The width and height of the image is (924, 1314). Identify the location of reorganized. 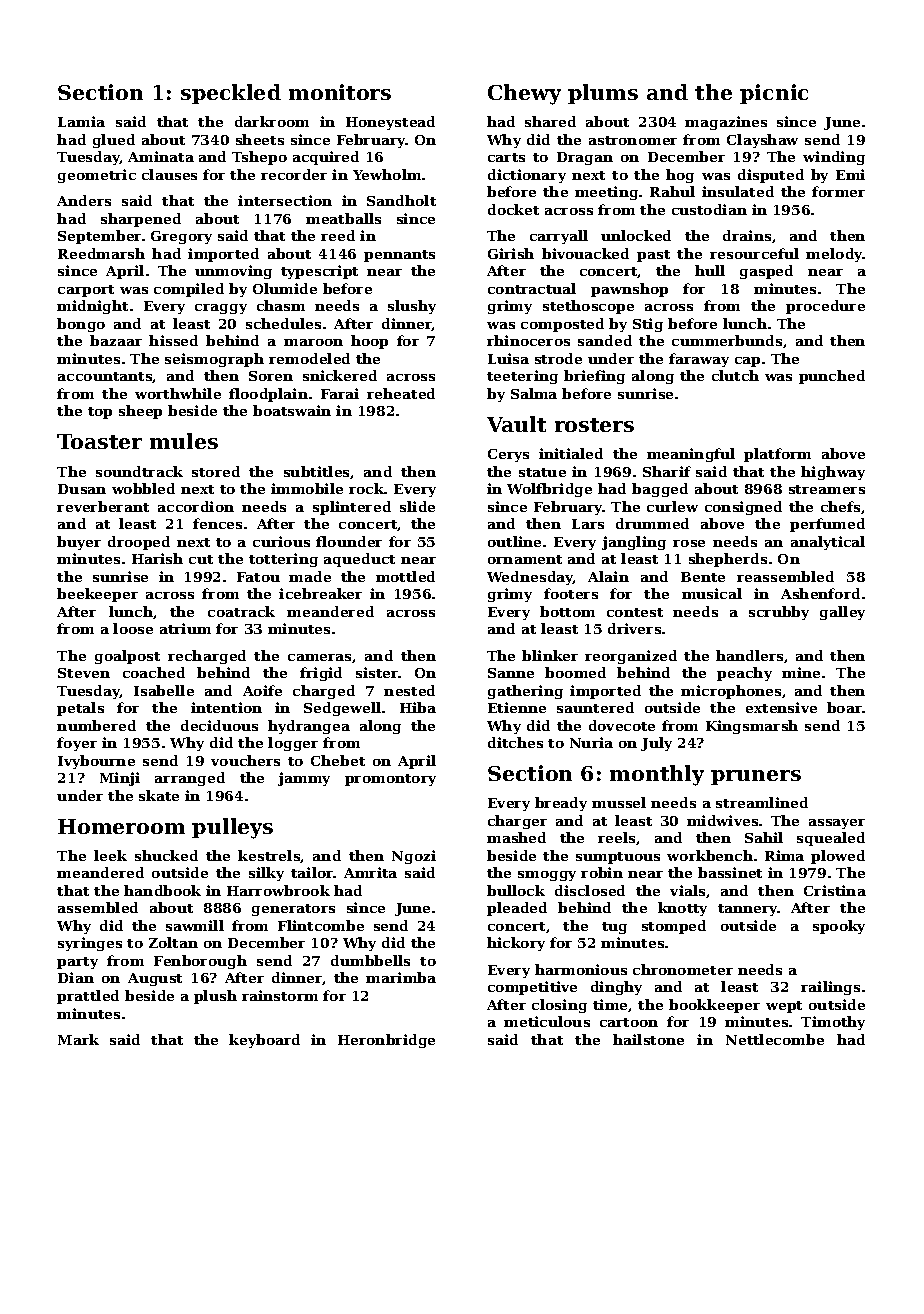
(631, 657).
